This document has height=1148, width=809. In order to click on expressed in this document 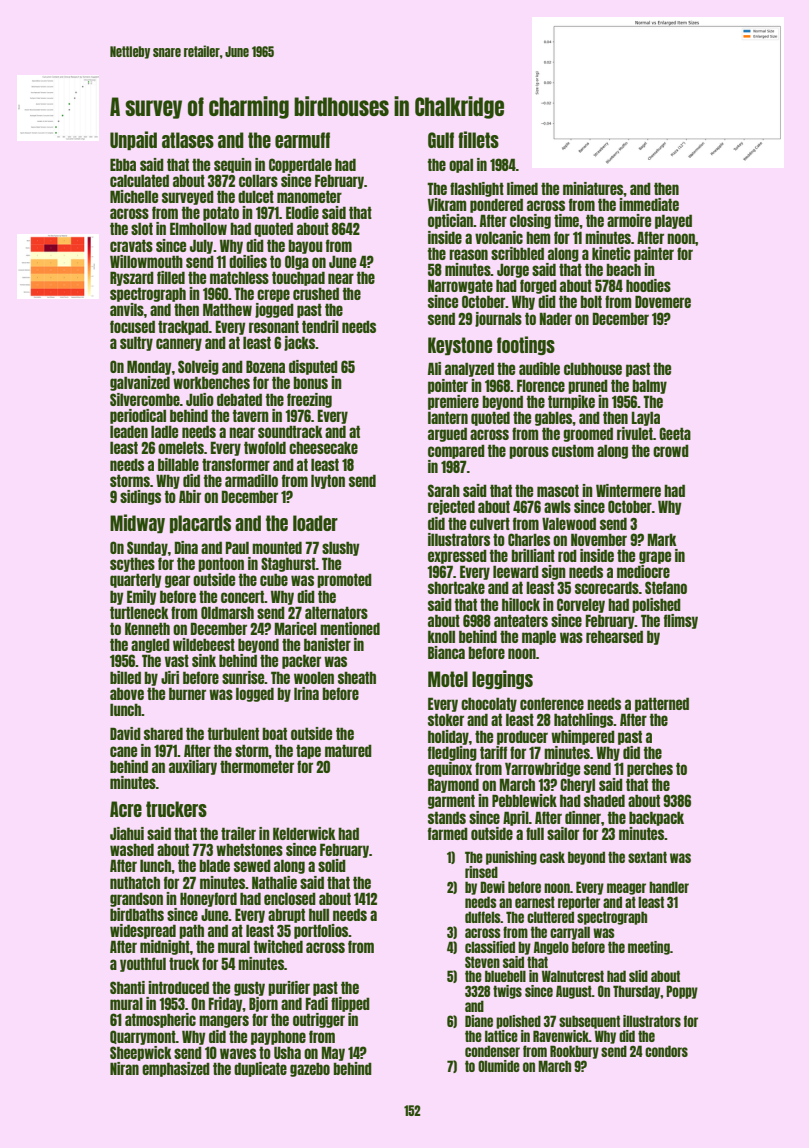, I will do `click(457, 556)`.
